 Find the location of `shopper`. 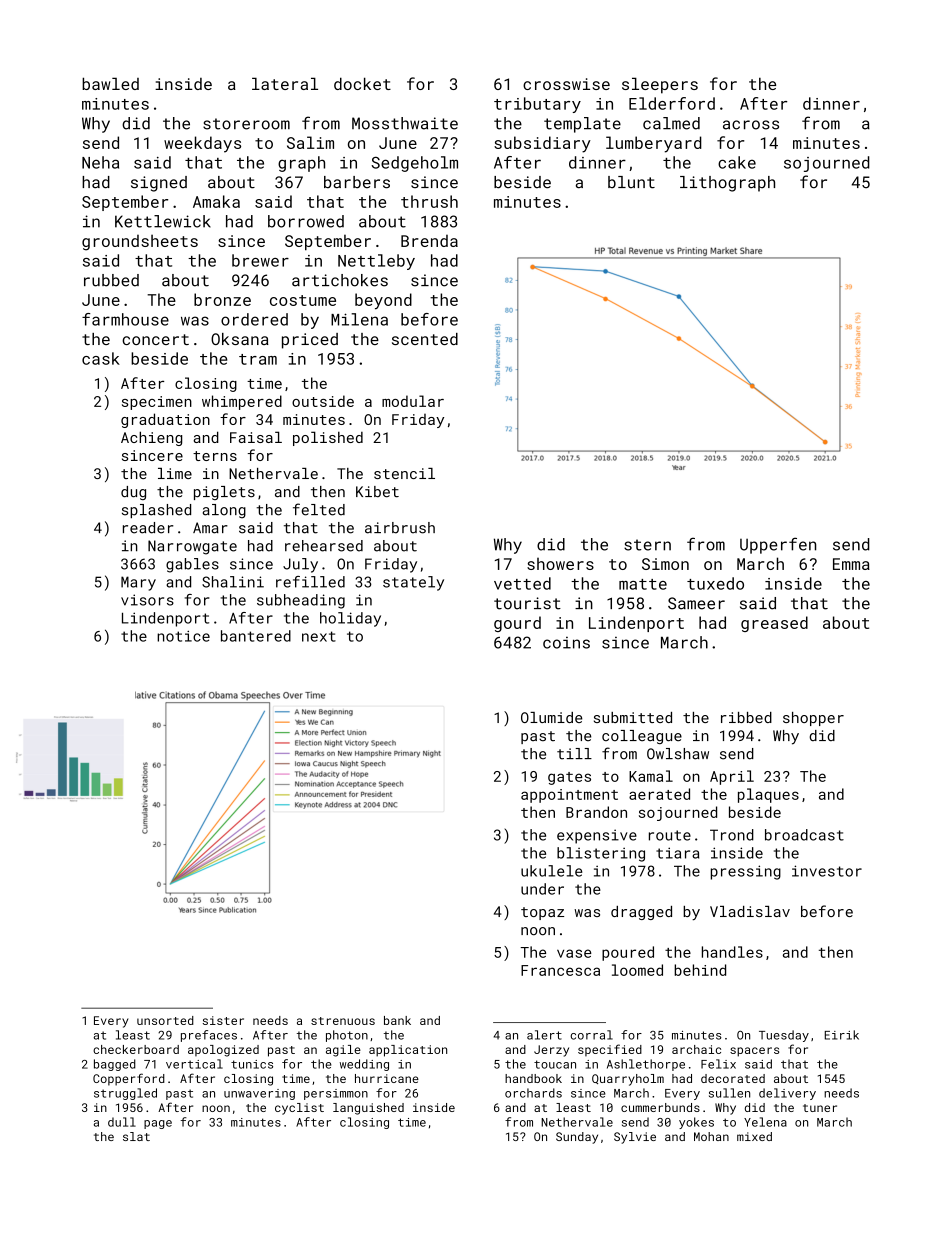

shopper is located at coordinates (813, 719).
